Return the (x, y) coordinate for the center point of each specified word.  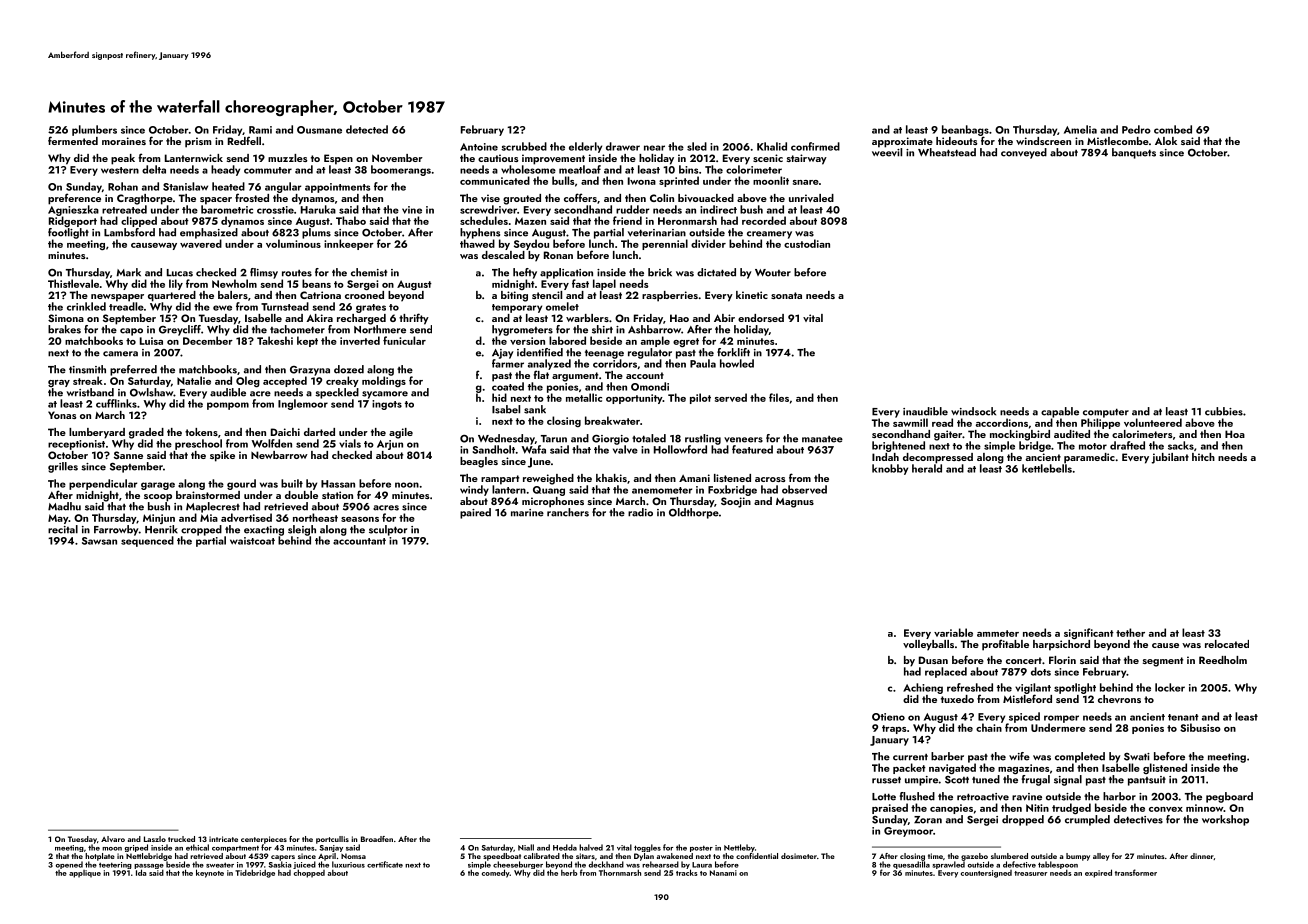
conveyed (1024, 153)
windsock (973, 411)
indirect (718, 209)
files (779, 397)
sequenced (147, 541)
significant (1089, 633)
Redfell (244, 140)
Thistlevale (73, 283)
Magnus (795, 503)
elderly (585, 147)
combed (1173, 129)
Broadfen (377, 839)
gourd (241, 484)
